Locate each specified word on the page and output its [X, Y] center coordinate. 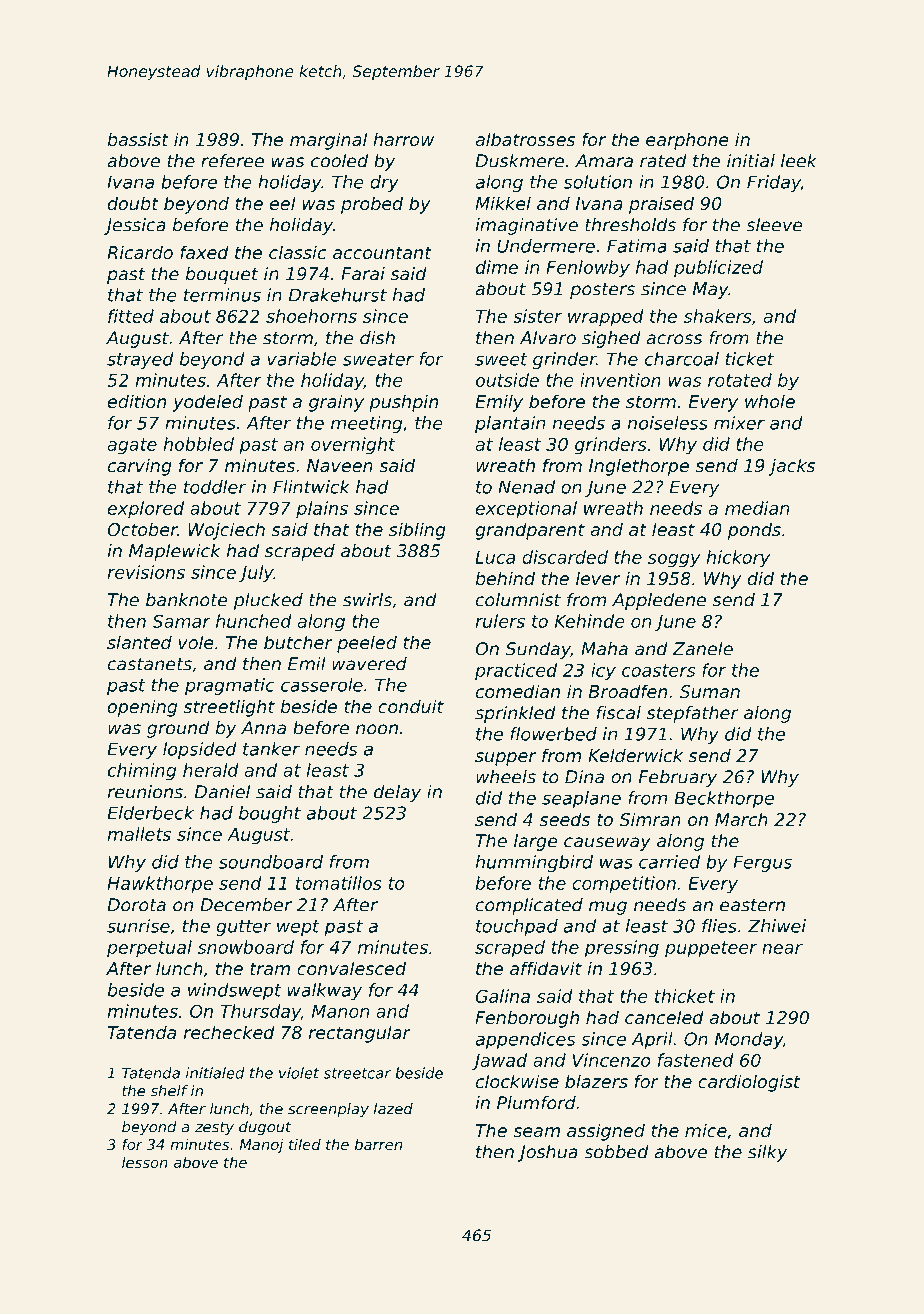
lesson [145, 1162]
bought [270, 814]
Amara [604, 161]
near [782, 949]
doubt [133, 203]
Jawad [499, 1061]
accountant [382, 252]
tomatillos [339, 883]
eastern [752, 905]
